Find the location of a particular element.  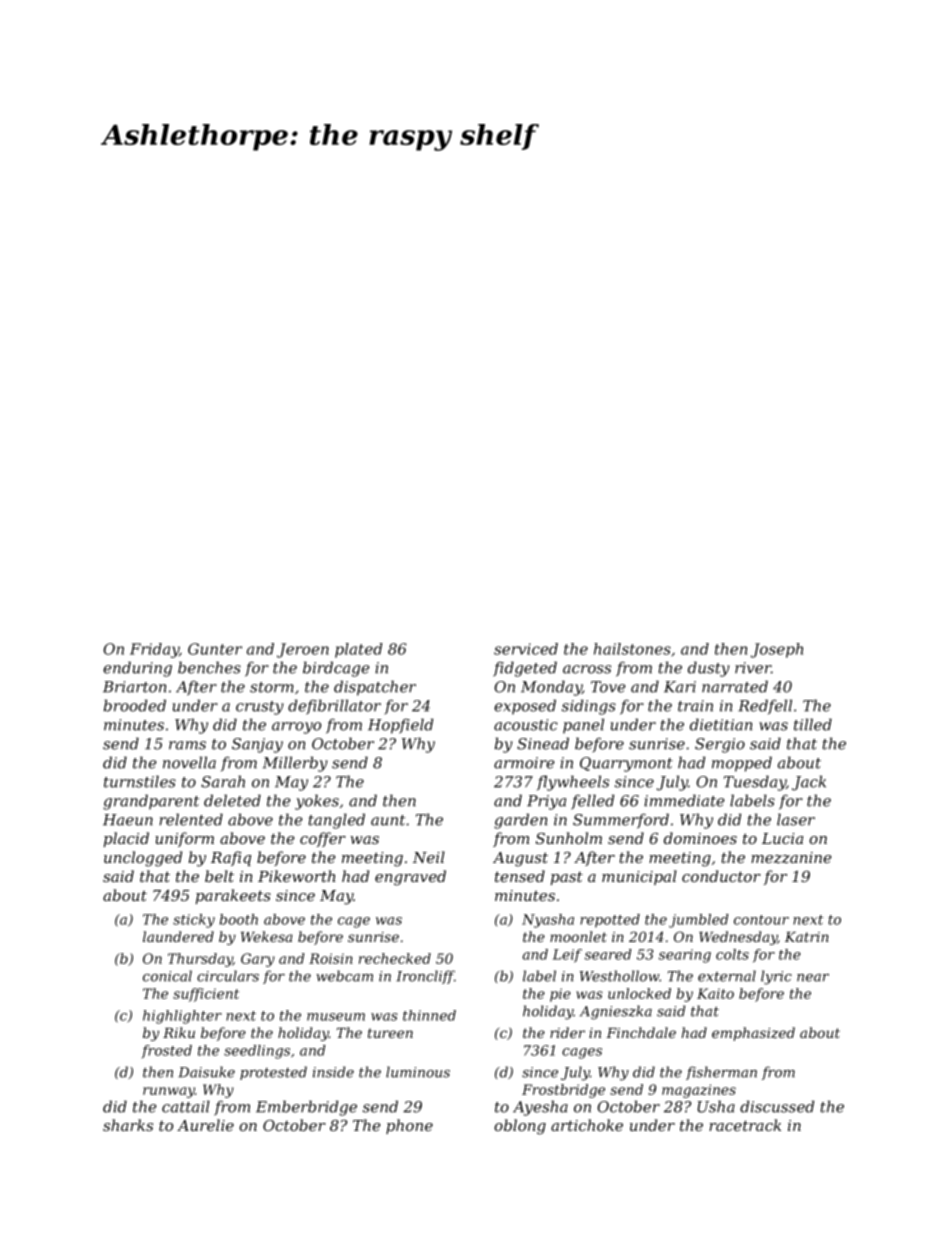

serviced is located at coordinates (526, 649).
